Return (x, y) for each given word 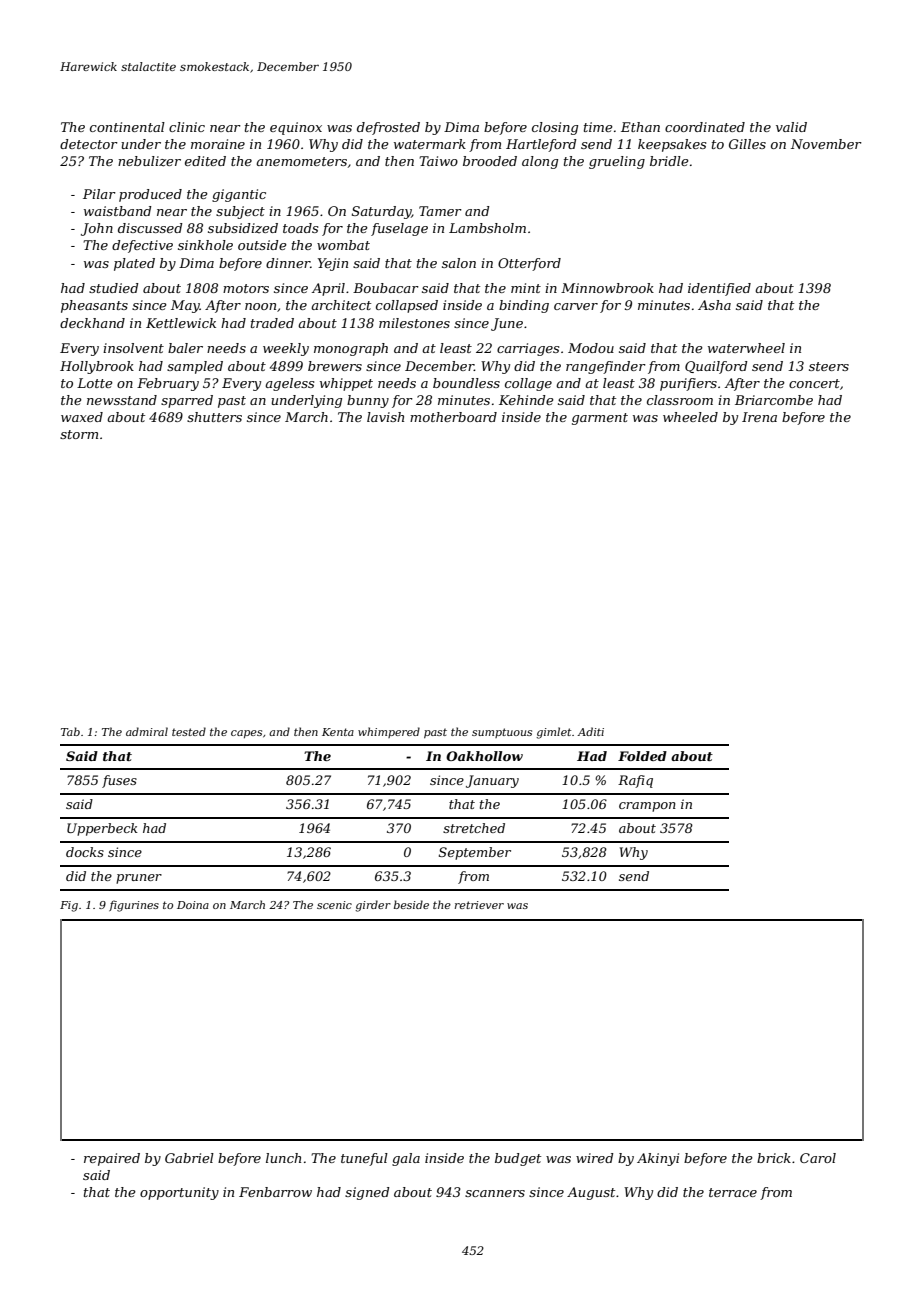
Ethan (640, 127)
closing (555, 128)
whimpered (389, 732)
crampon (647, 807)
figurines (134, 906)
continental (127, 127)
